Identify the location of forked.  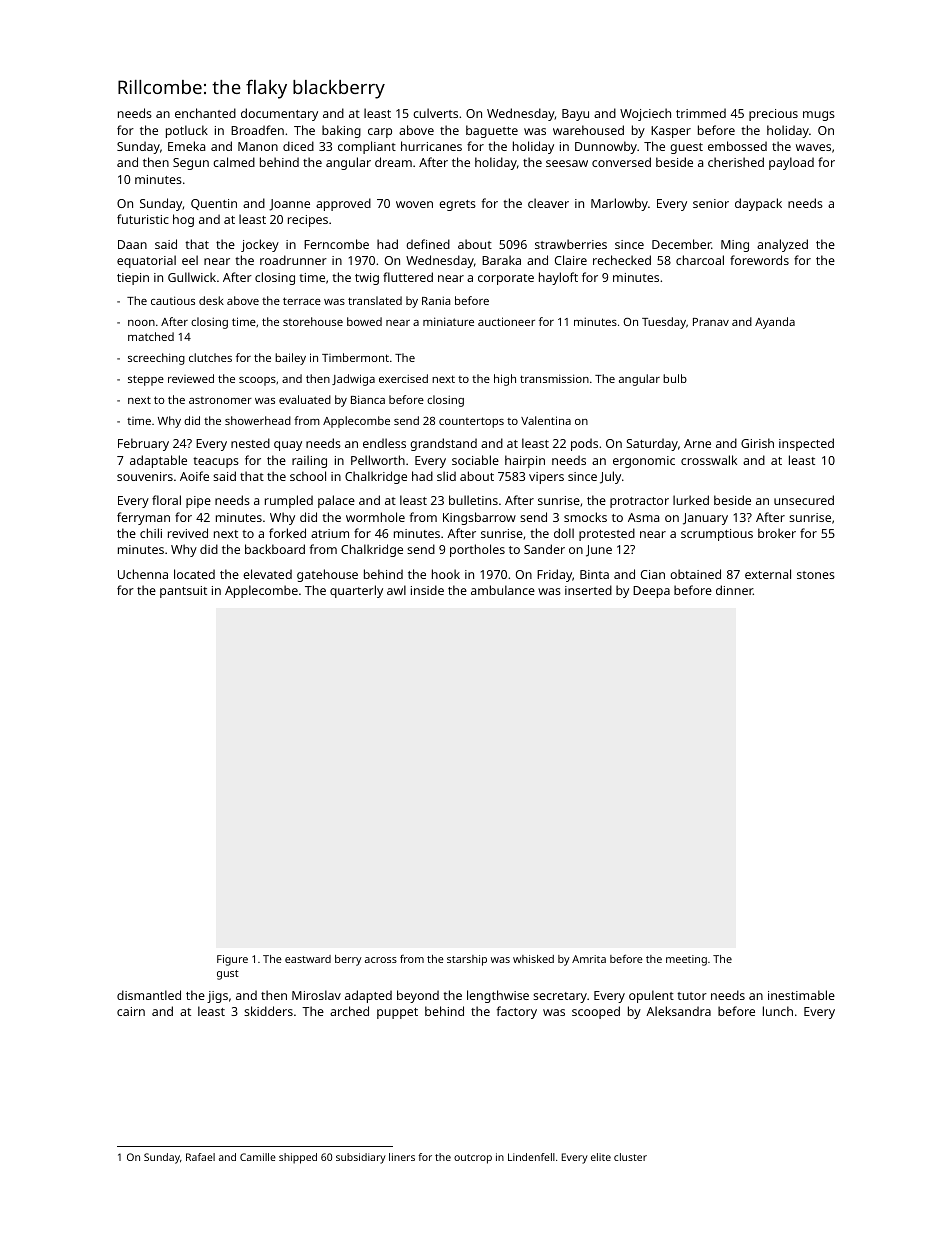
(287, 533).
